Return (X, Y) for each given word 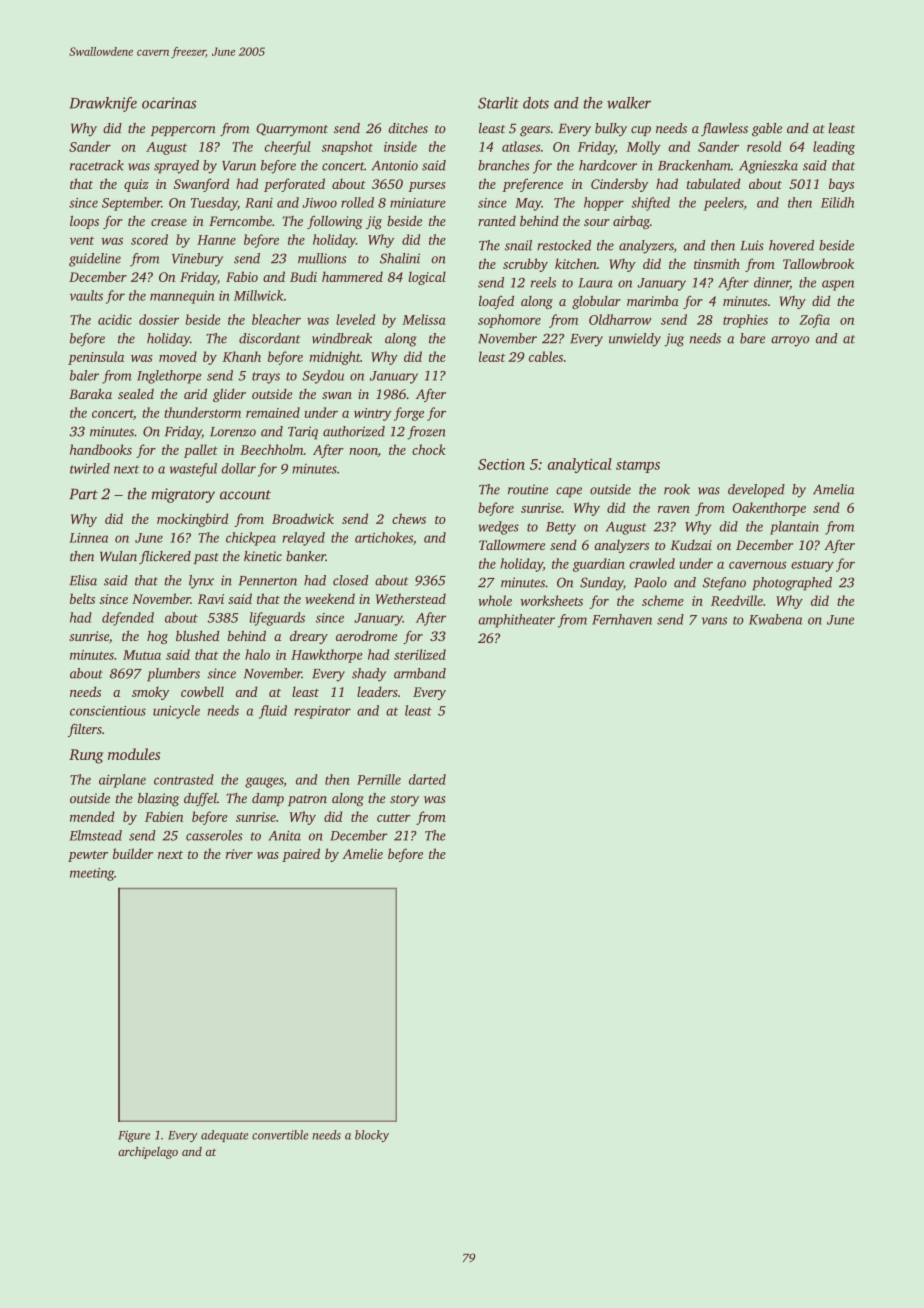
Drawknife (103, 104)
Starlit (498, 103)
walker (629, 103)
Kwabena (775, 619)
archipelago (148, 1153)
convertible (280, 1135)
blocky (372, 1136)
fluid (273, 712)
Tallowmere (512, 545)
